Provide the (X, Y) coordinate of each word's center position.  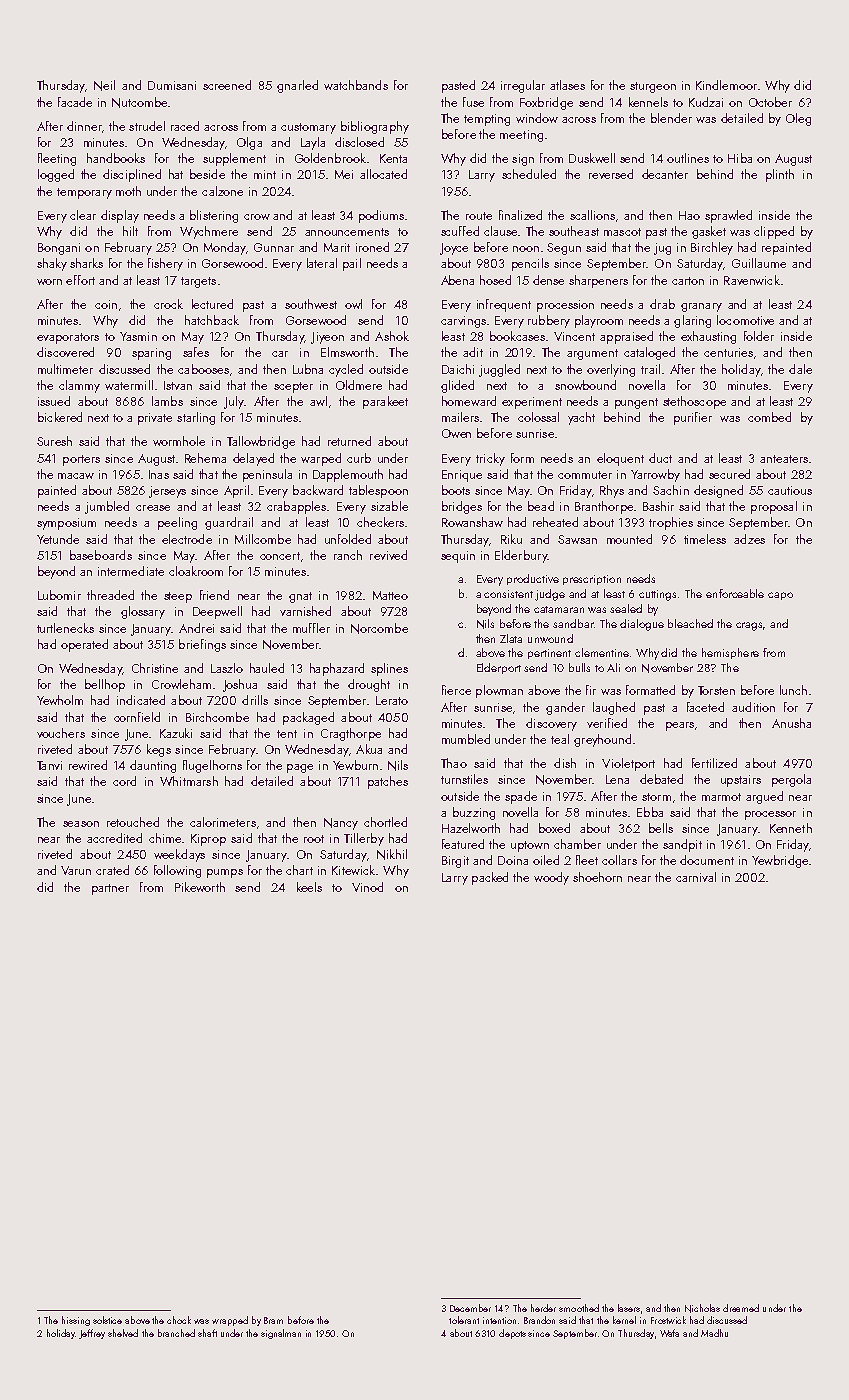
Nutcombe (139, 102)
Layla (313, 143)
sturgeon (653, 87)
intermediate (131, 571)
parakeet (385, 402)
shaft (207, 1333)
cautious (790, 490)
